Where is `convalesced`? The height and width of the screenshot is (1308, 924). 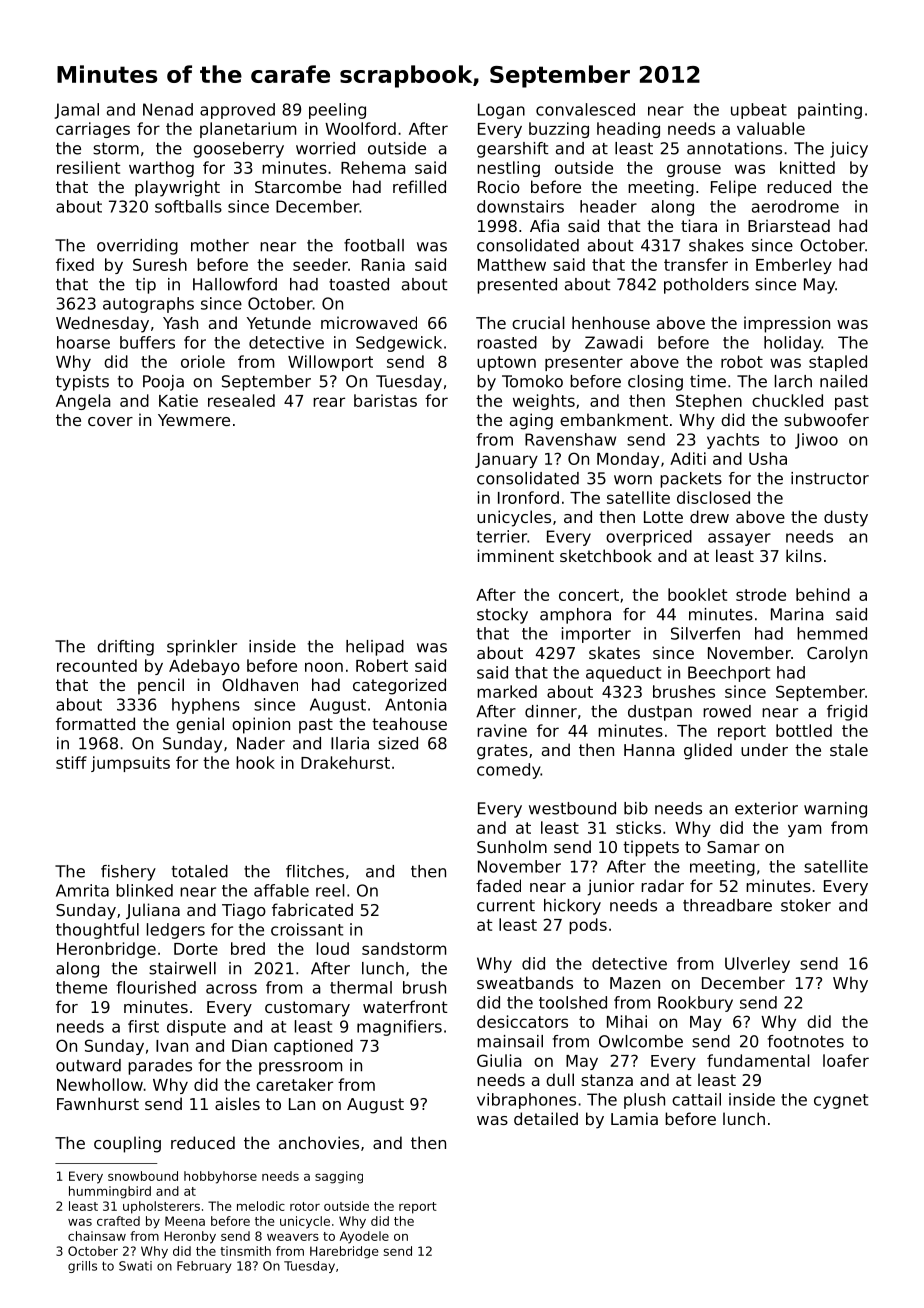
convalesced is located at coordinates (585, 109).
